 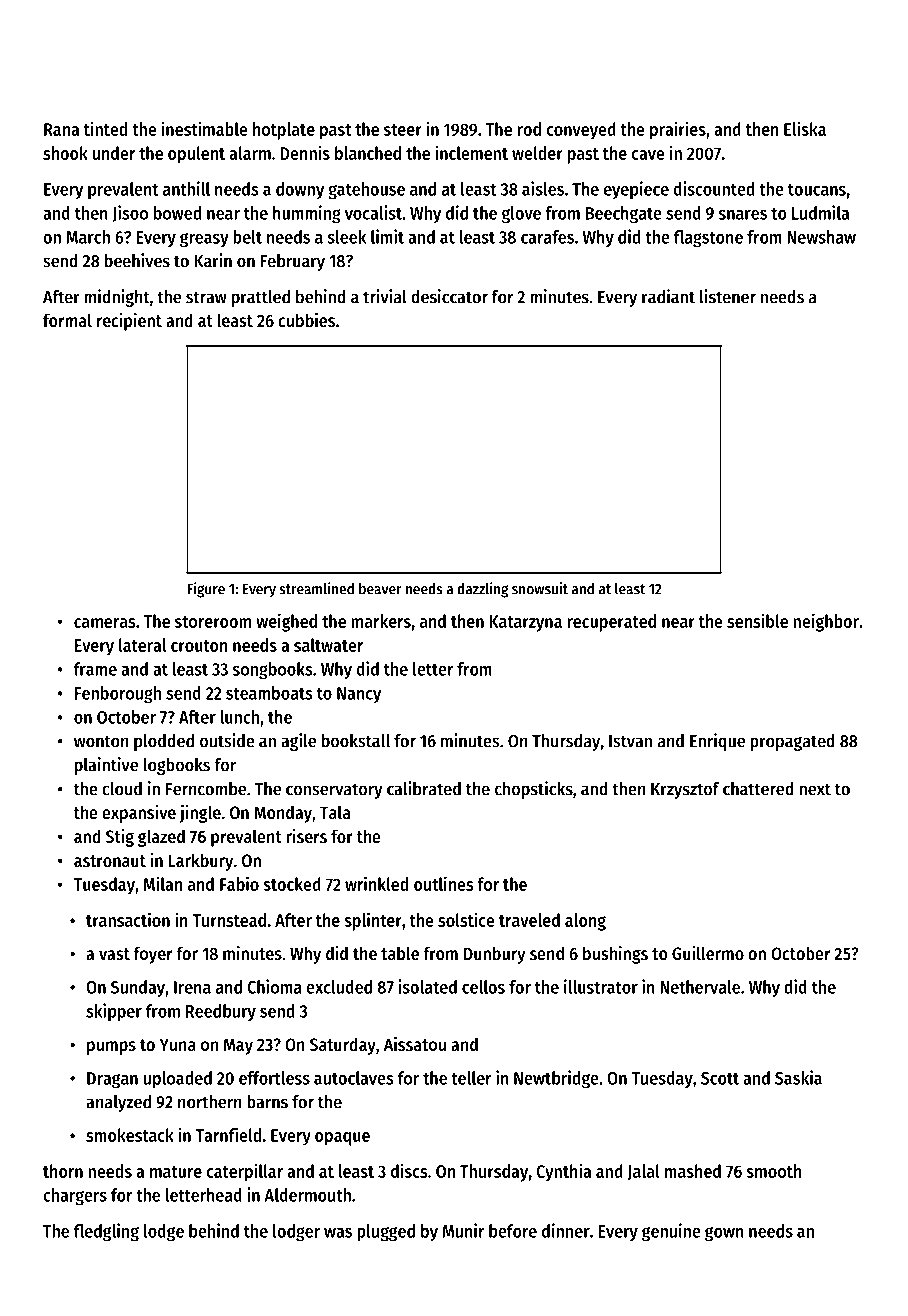 What do you see at coordinates (668, 296) in the screenshot?
I see `radiant` at bounding box center [668, 296].
